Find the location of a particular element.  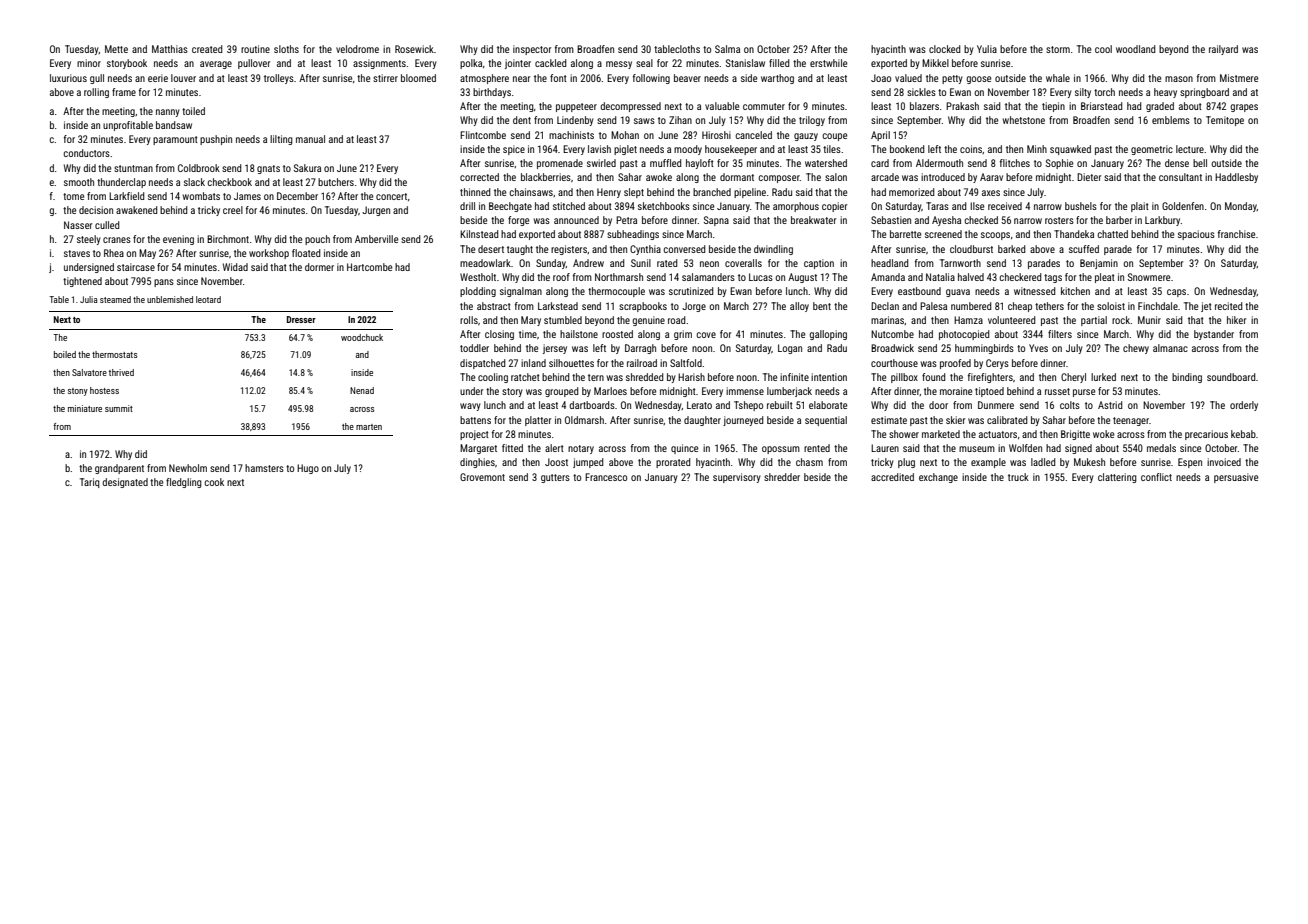

summit is located at coordinates (119, 408).
